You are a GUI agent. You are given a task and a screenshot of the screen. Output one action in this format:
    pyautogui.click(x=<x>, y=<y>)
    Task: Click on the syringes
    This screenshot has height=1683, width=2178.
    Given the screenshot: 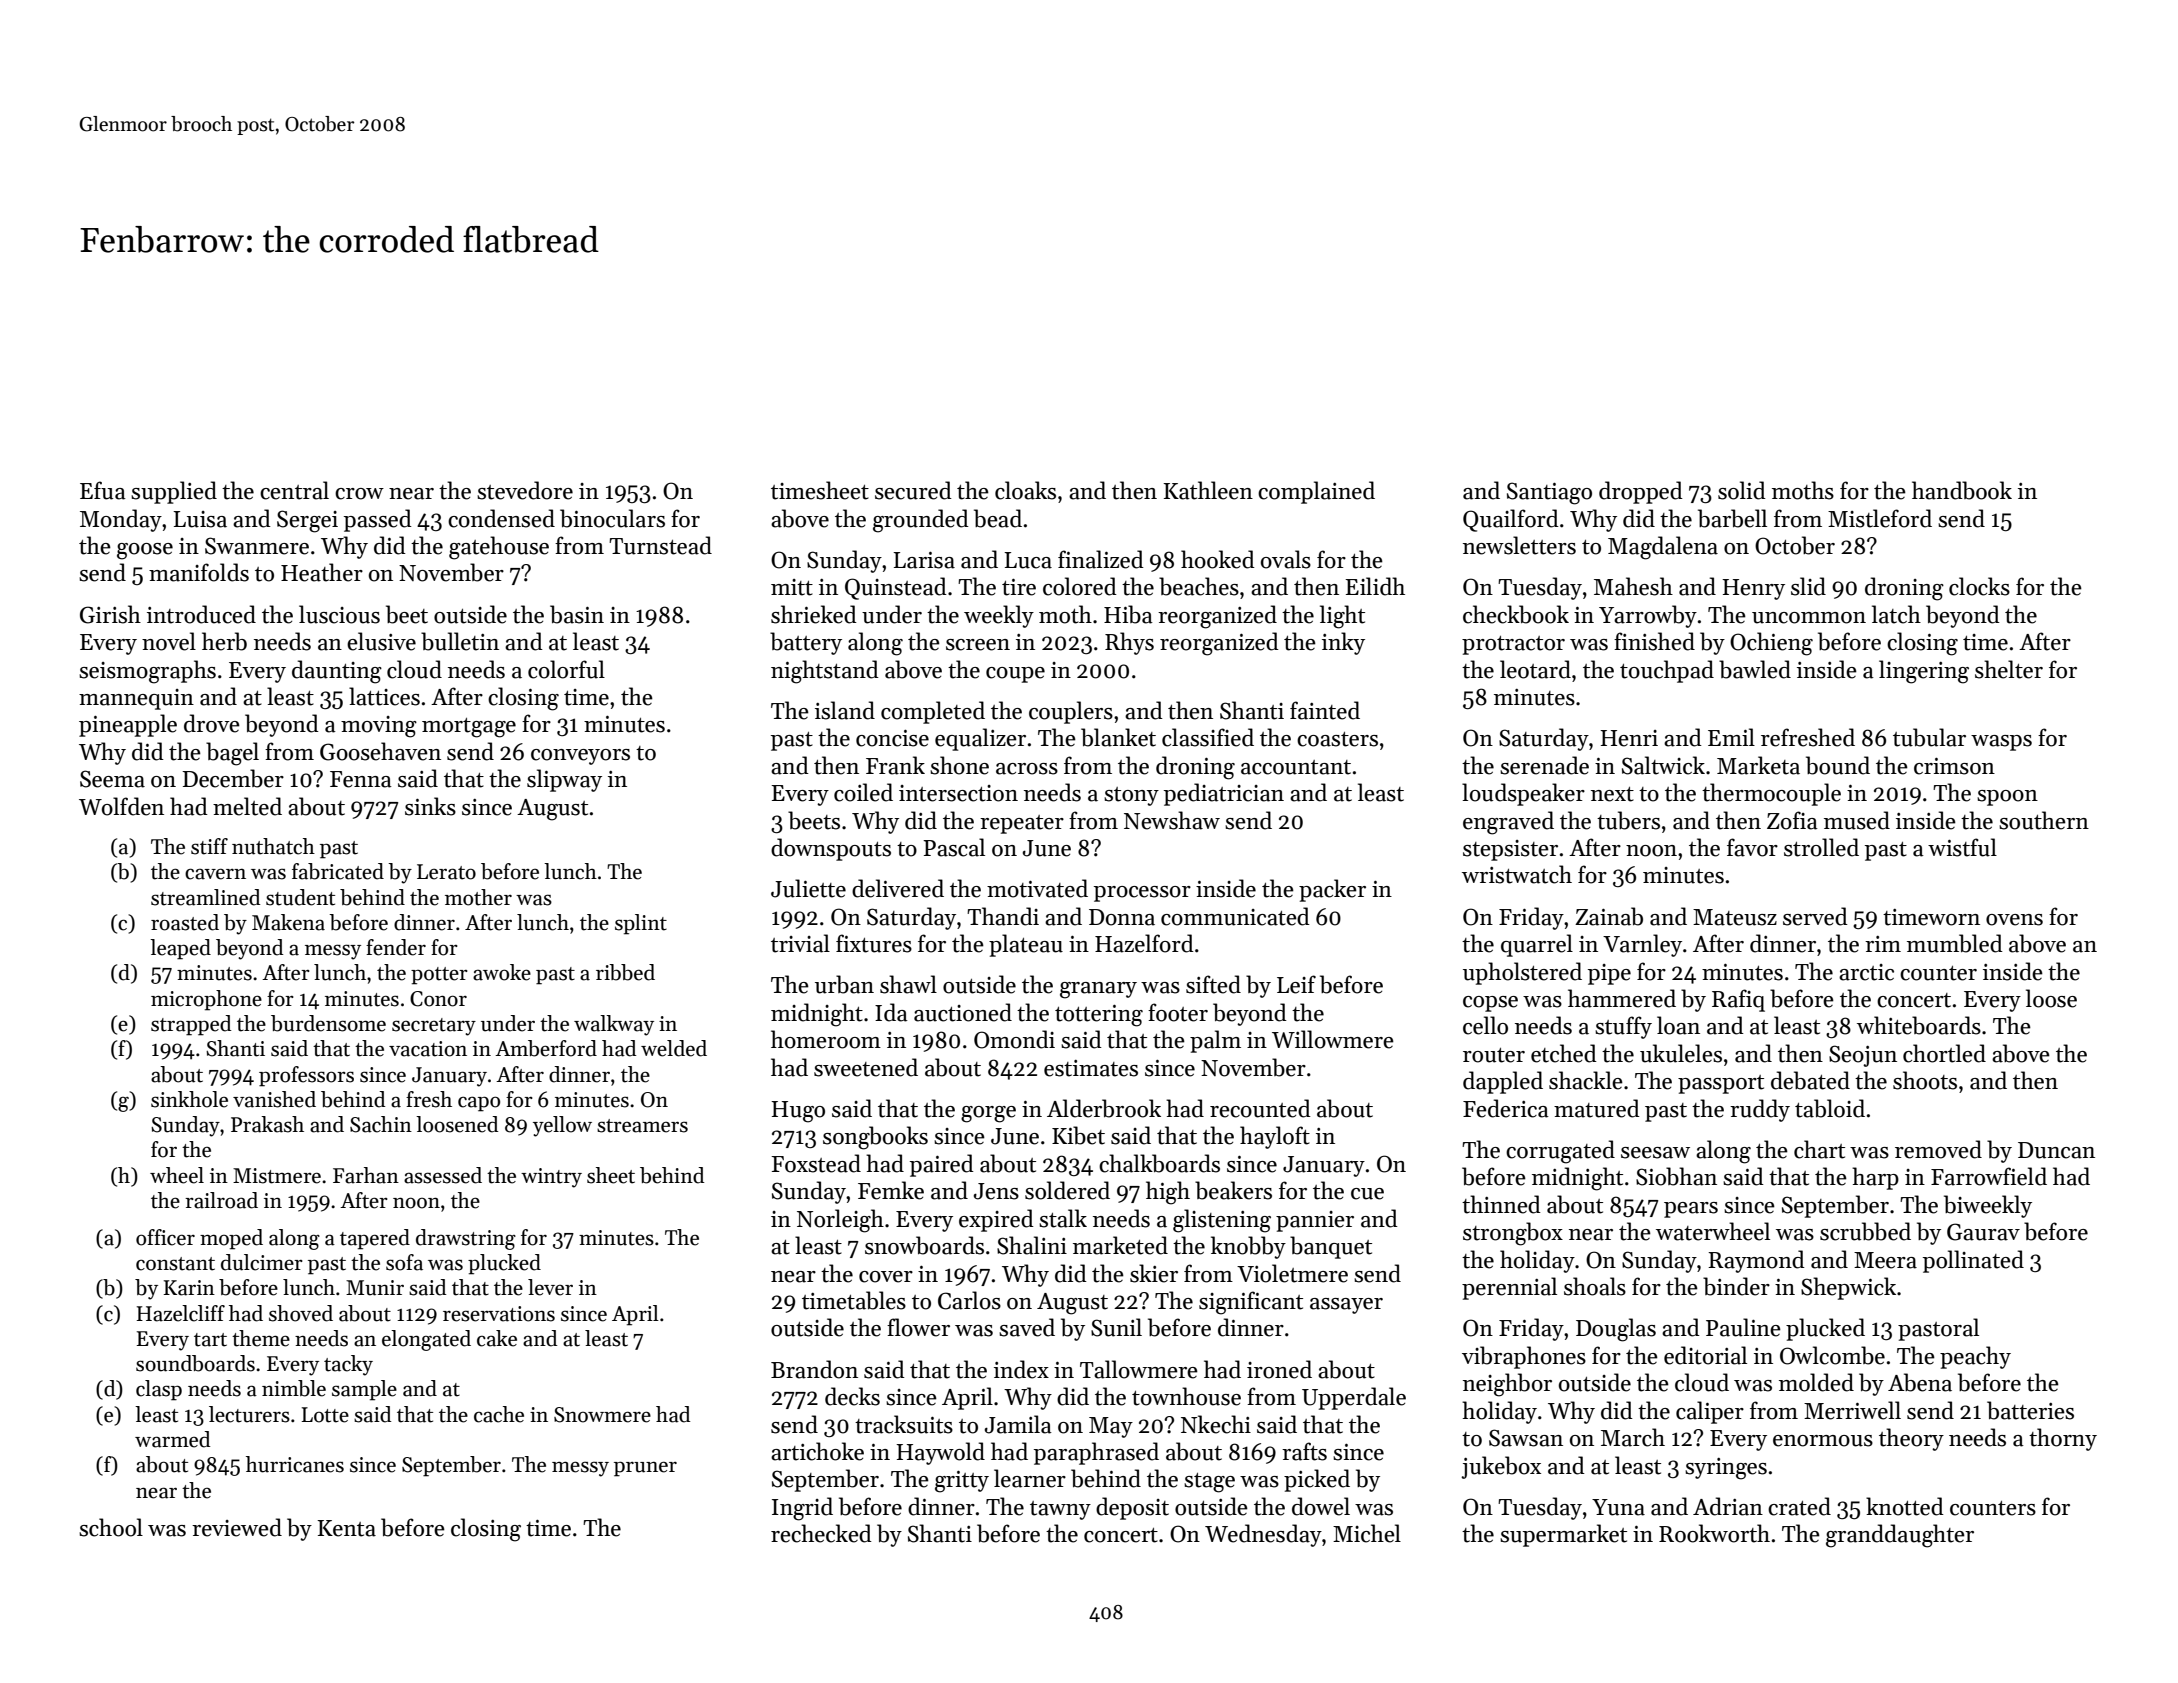 What is the action you would take?
    pyautogui.click(x=1726, y=1469)
